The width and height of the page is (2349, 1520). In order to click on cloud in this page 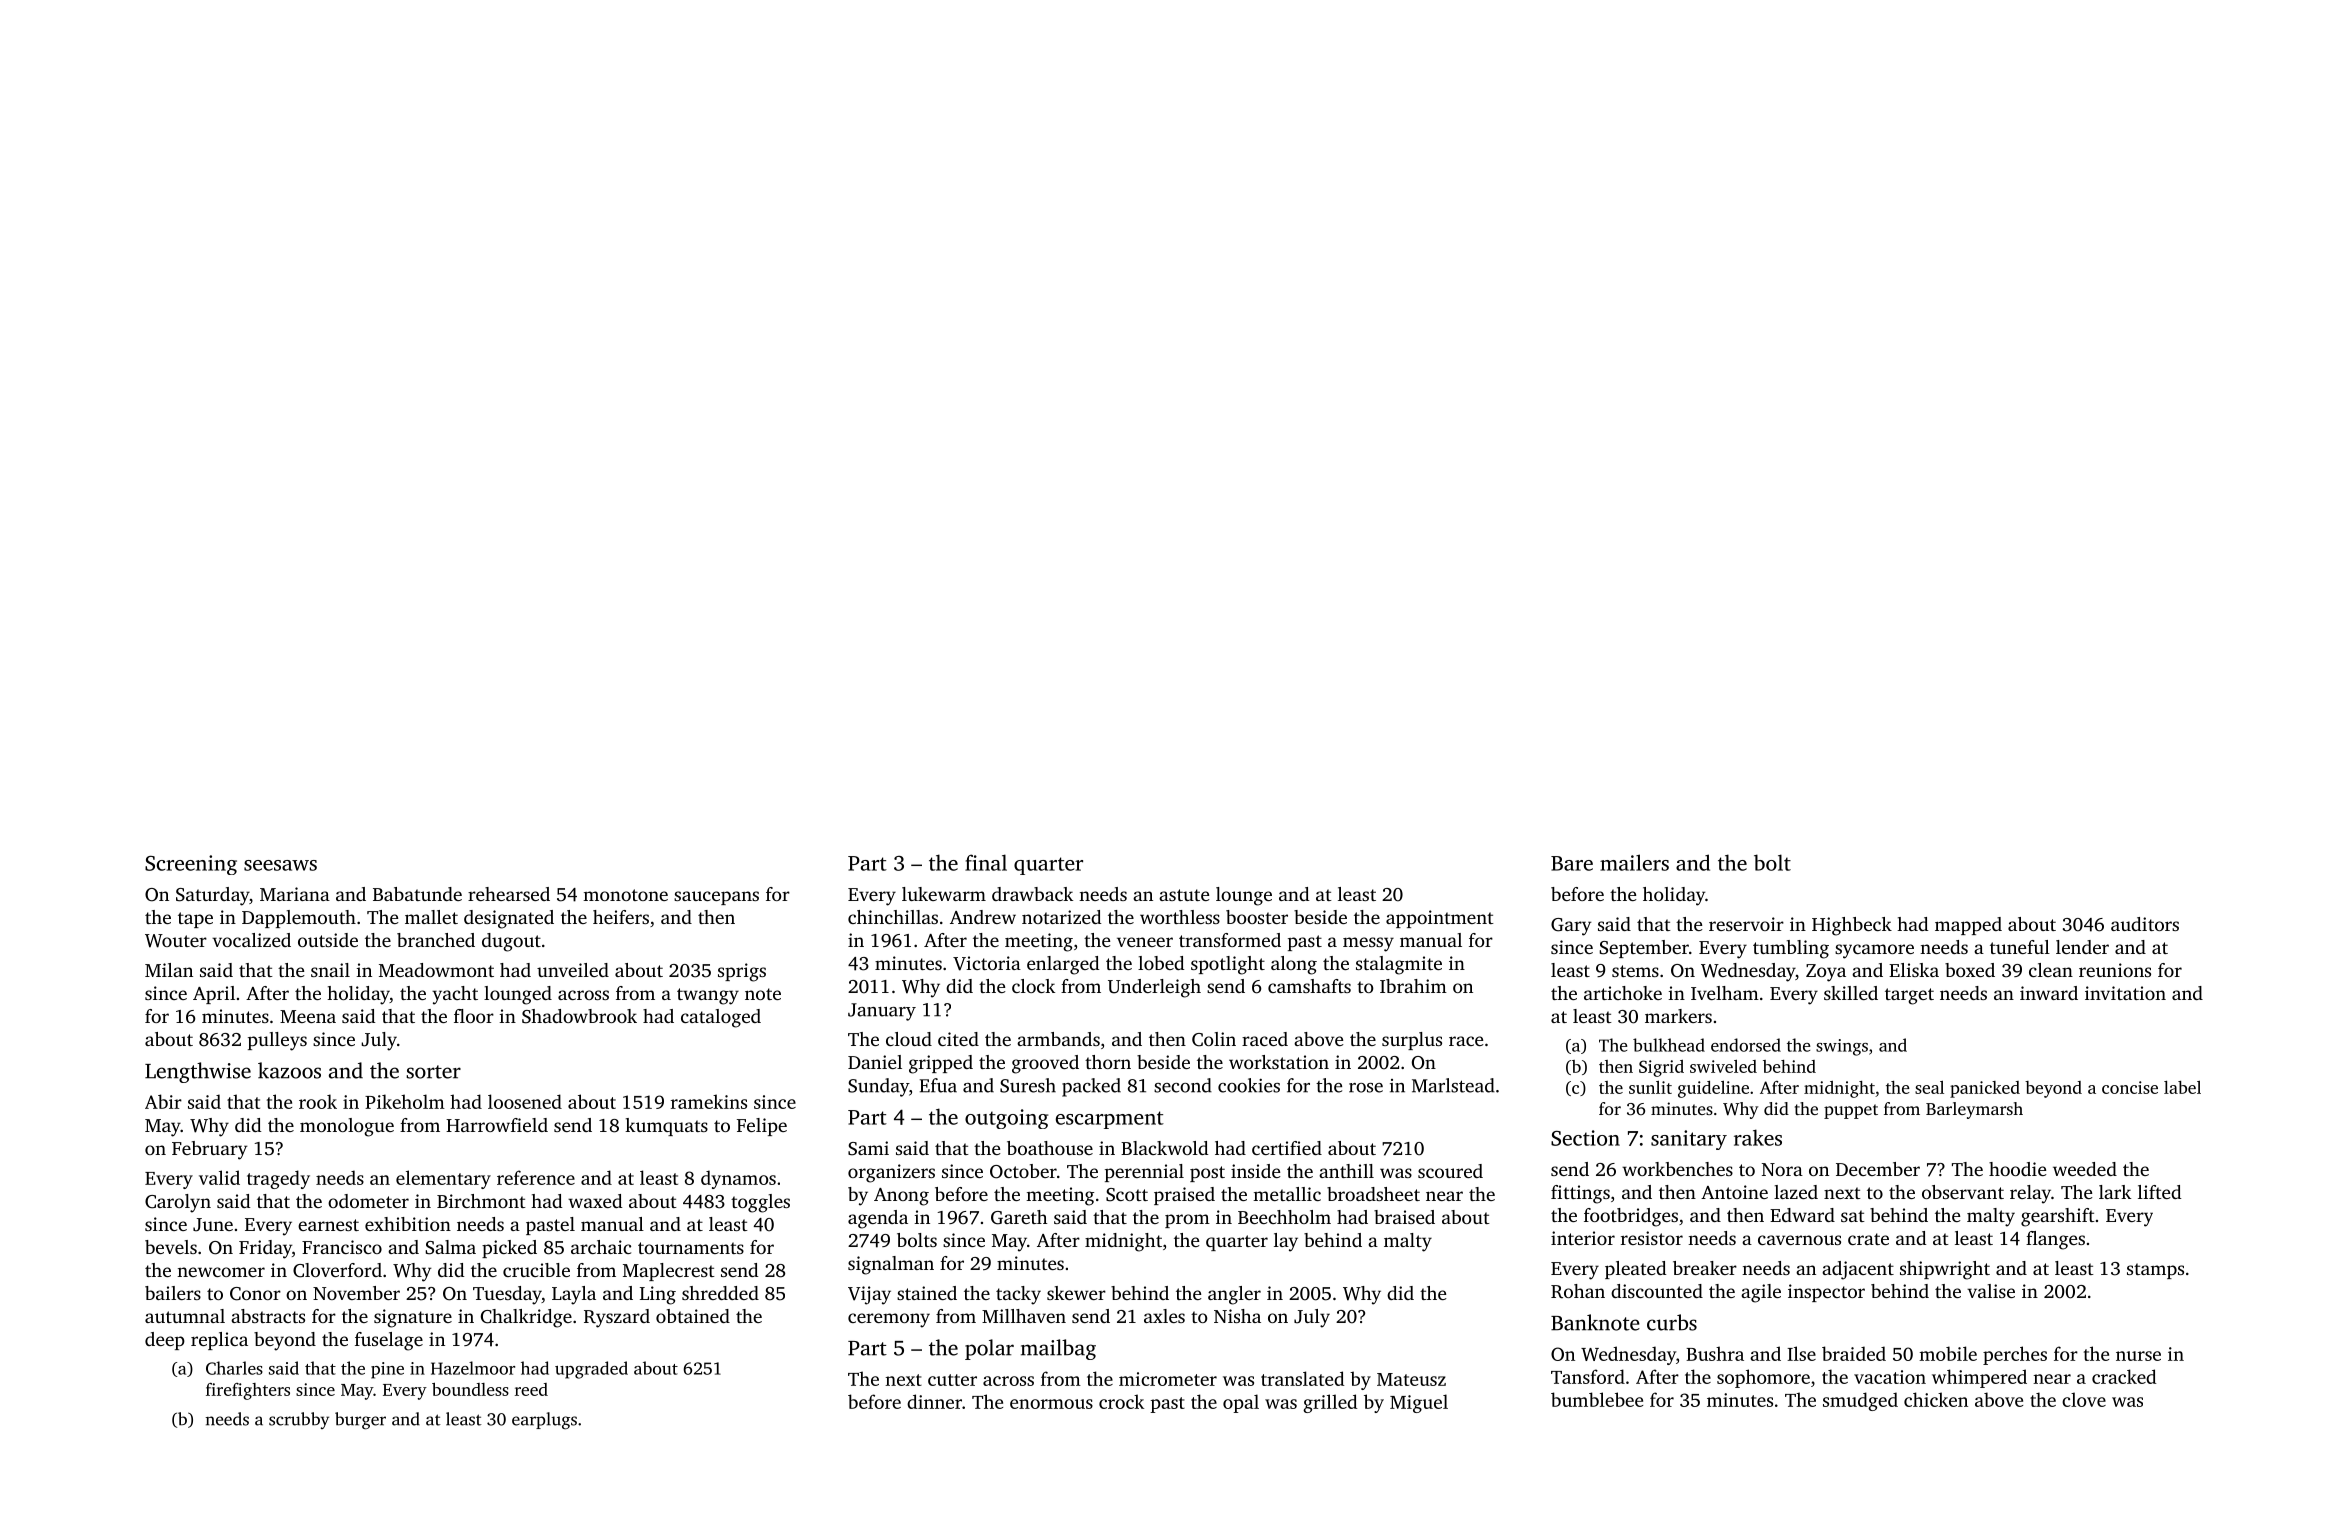, I will do `click(909, 1039)`.
